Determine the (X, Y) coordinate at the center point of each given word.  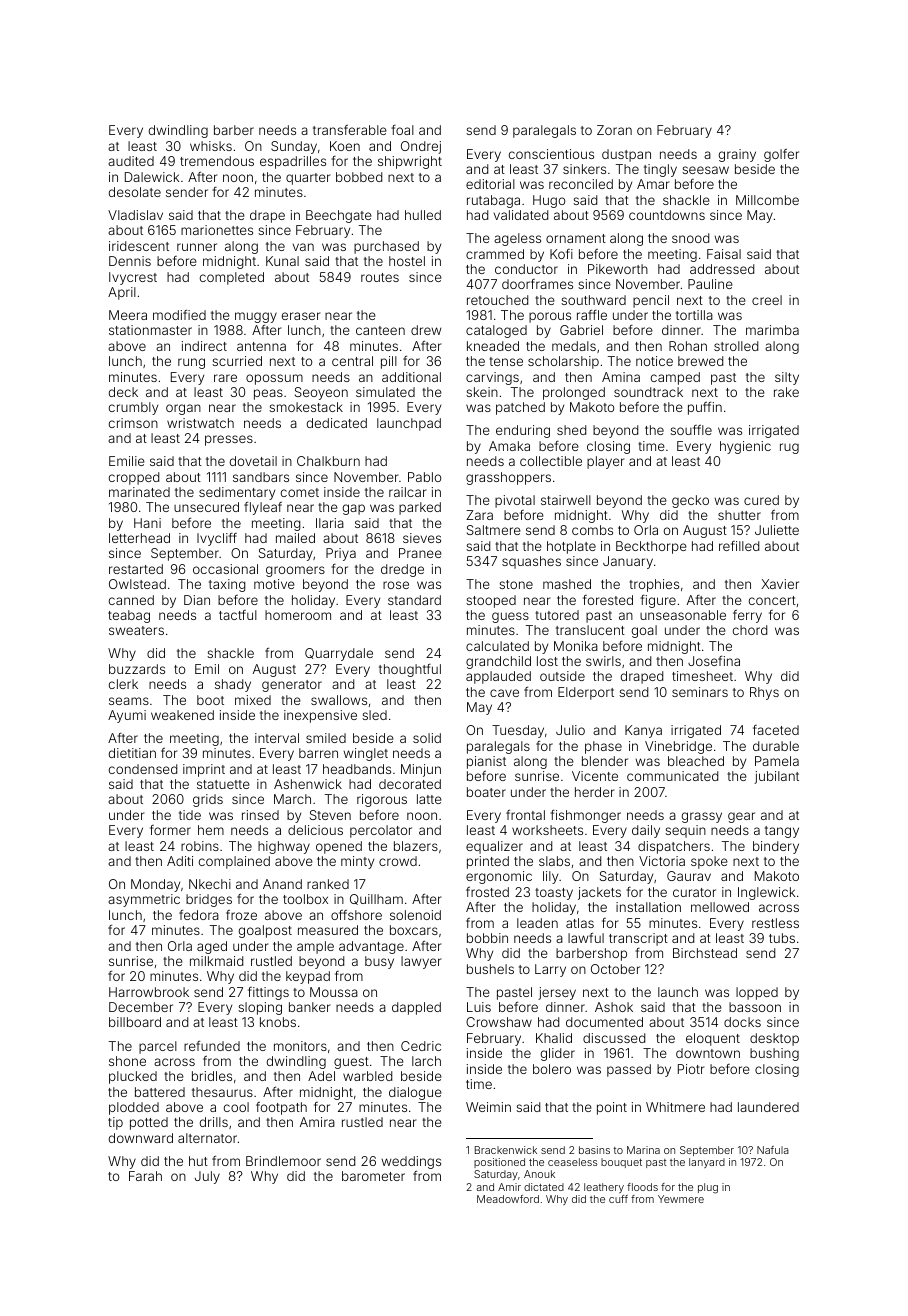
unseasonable (683, 615)
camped (675, 378)
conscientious (551, 154)
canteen (380, 330)
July (207, 1177)
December (141, 1007)
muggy (256, 317)
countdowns (667, 215)
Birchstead (705, 953)
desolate (135, 192)
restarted (136, 569)
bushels (490, 969)
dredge (402, 570)
